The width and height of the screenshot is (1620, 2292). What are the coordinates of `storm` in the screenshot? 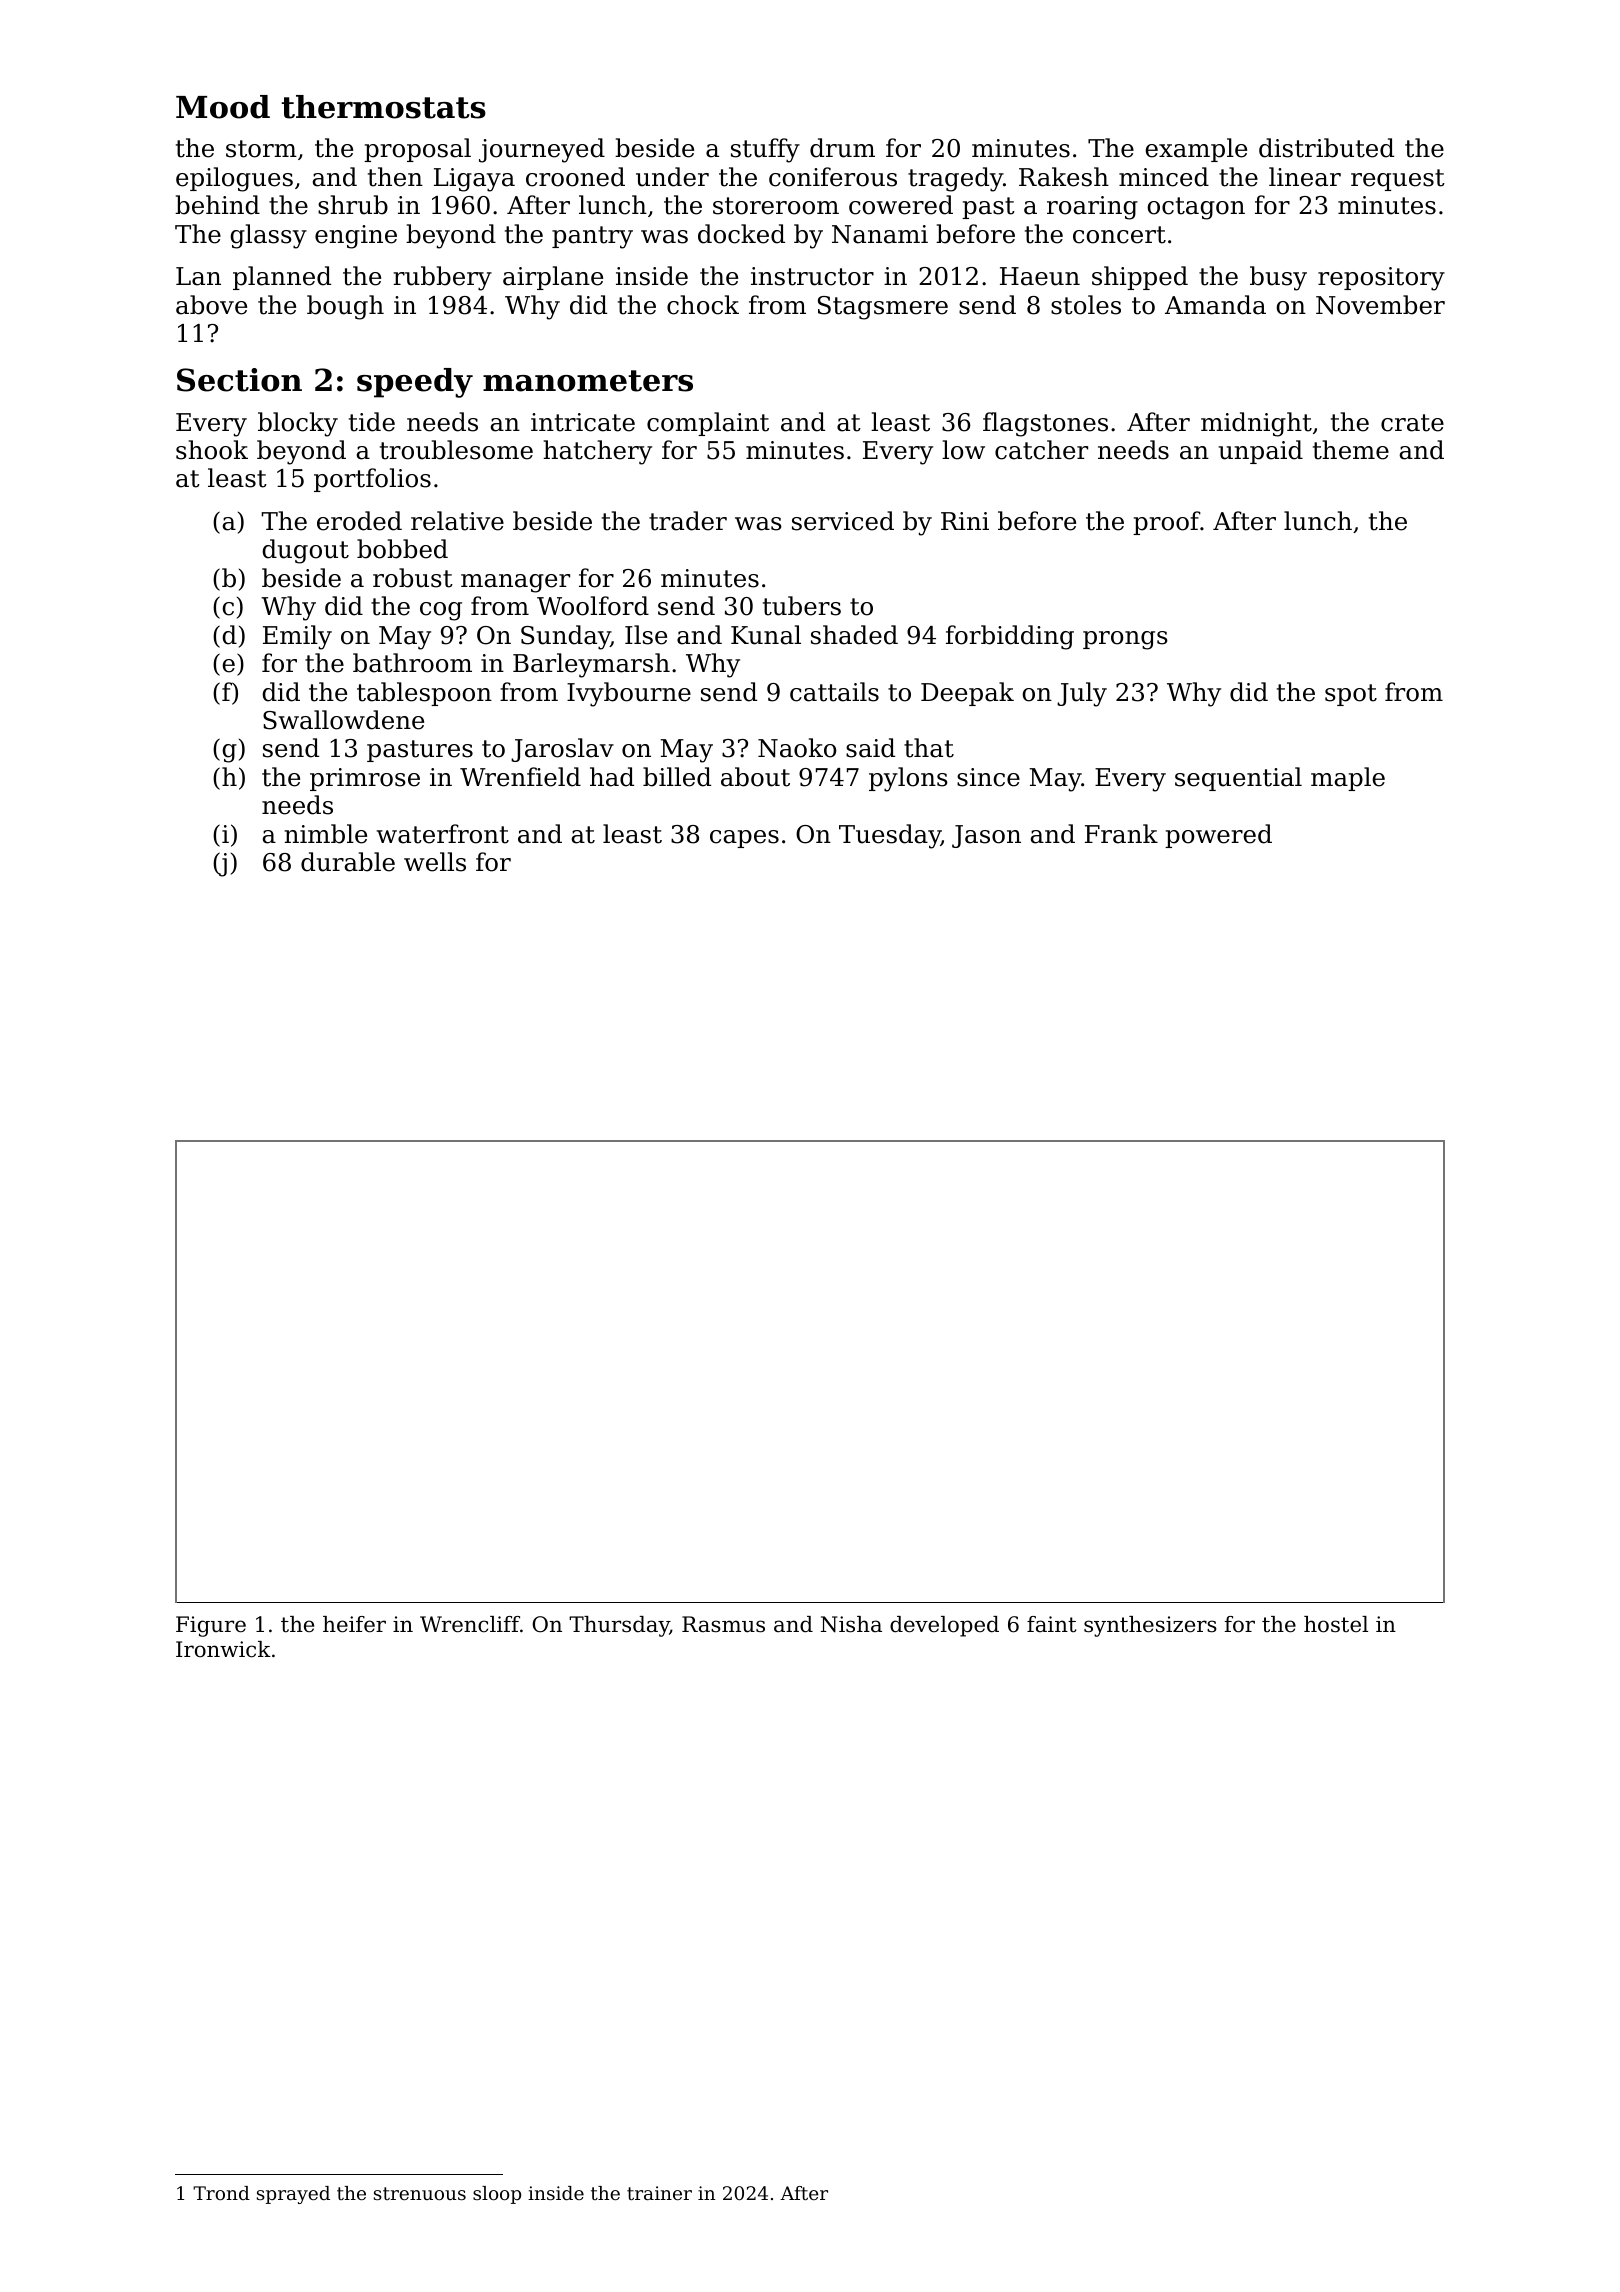 It's located at (261, 149).
